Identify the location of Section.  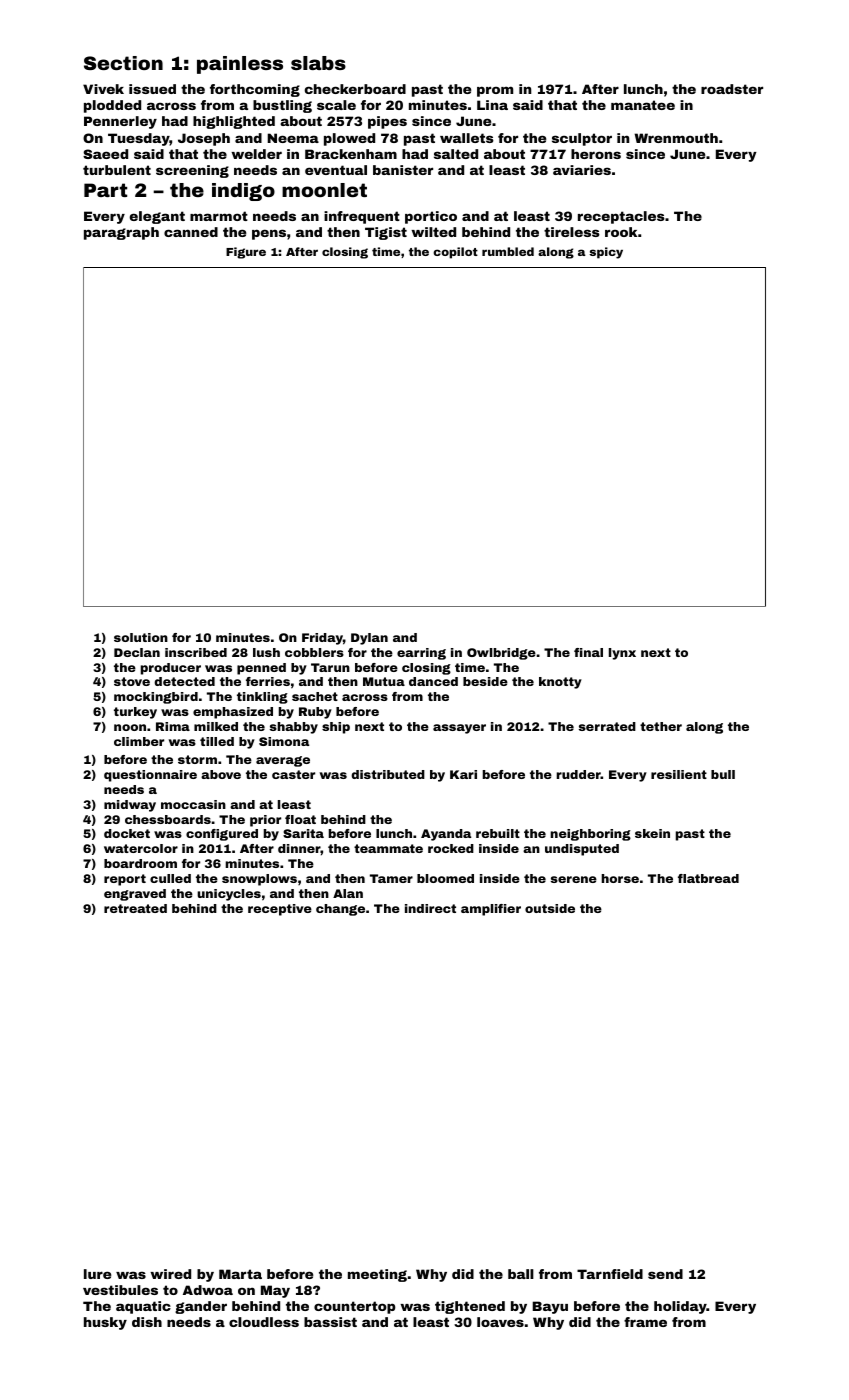
(123, 63).
